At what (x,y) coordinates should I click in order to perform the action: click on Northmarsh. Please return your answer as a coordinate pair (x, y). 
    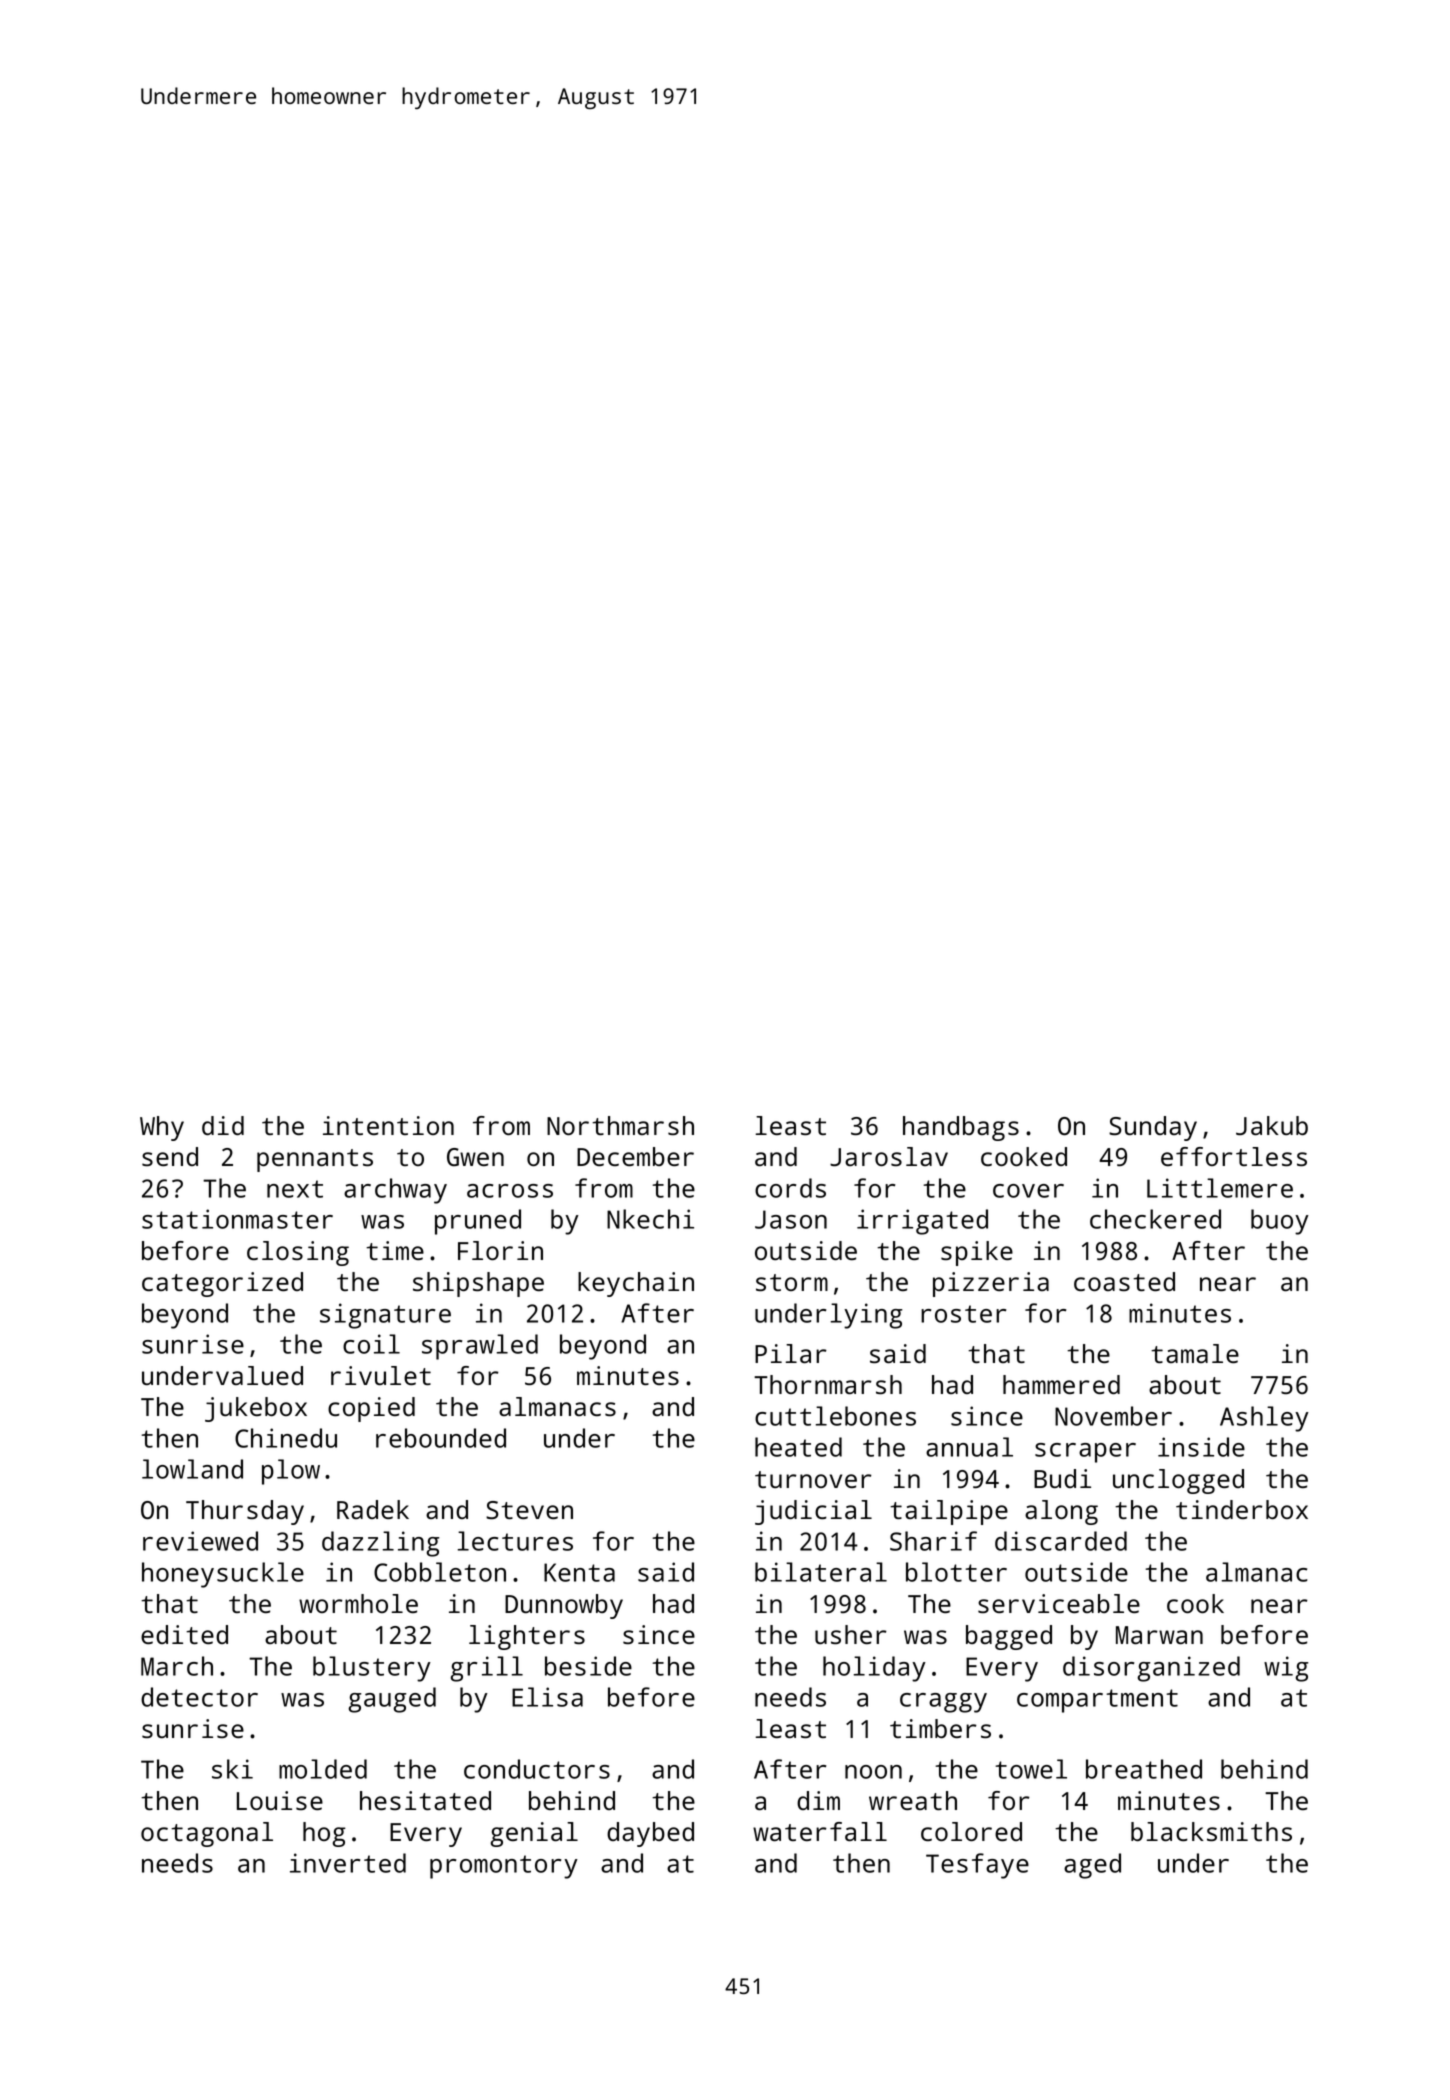
    Looking at the image, I should click on (620, 1125).
